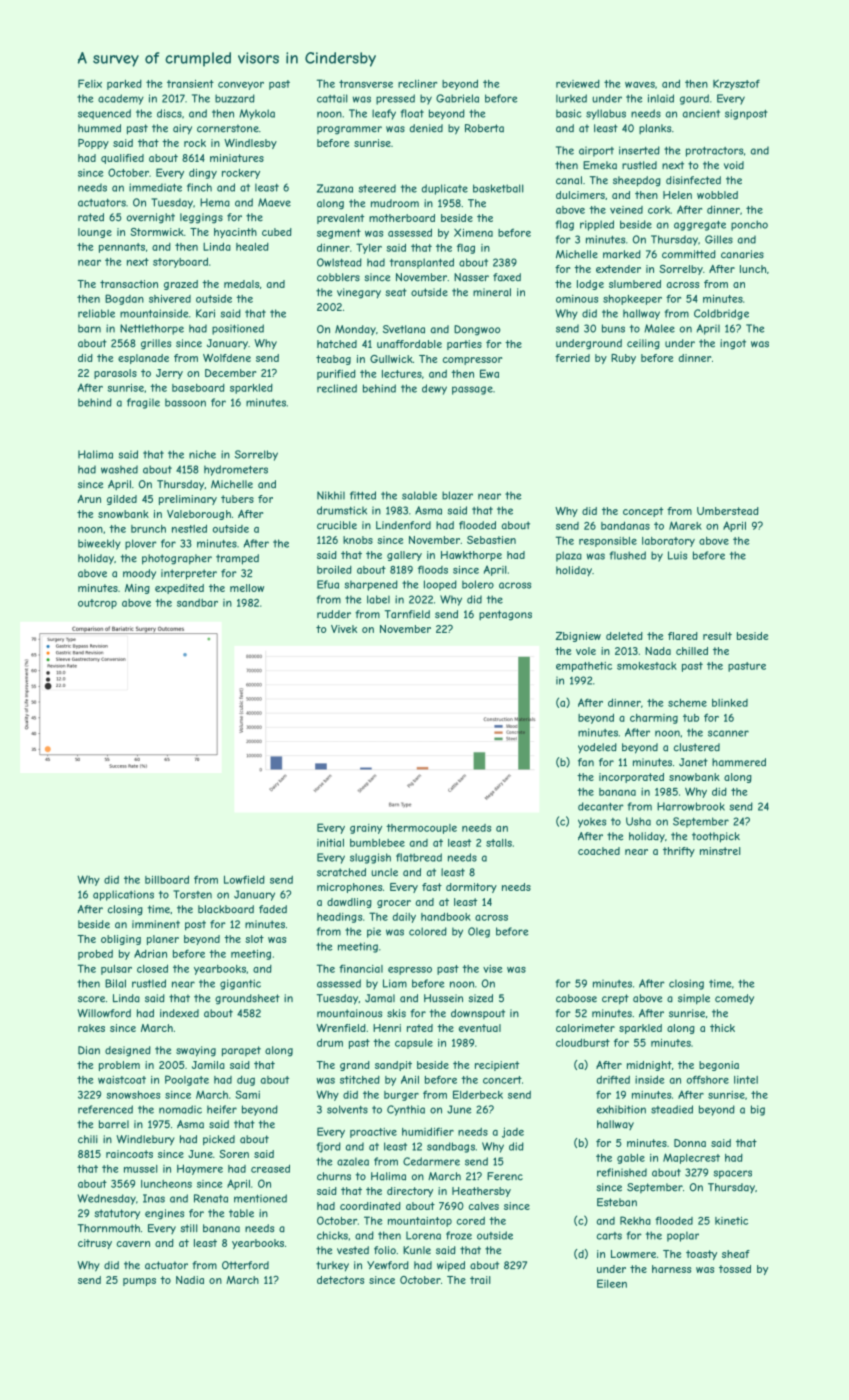 This page has width=849, height=1400. Describe the element at coordinates (601, 806) in the page. I see `decanter` at that location.
